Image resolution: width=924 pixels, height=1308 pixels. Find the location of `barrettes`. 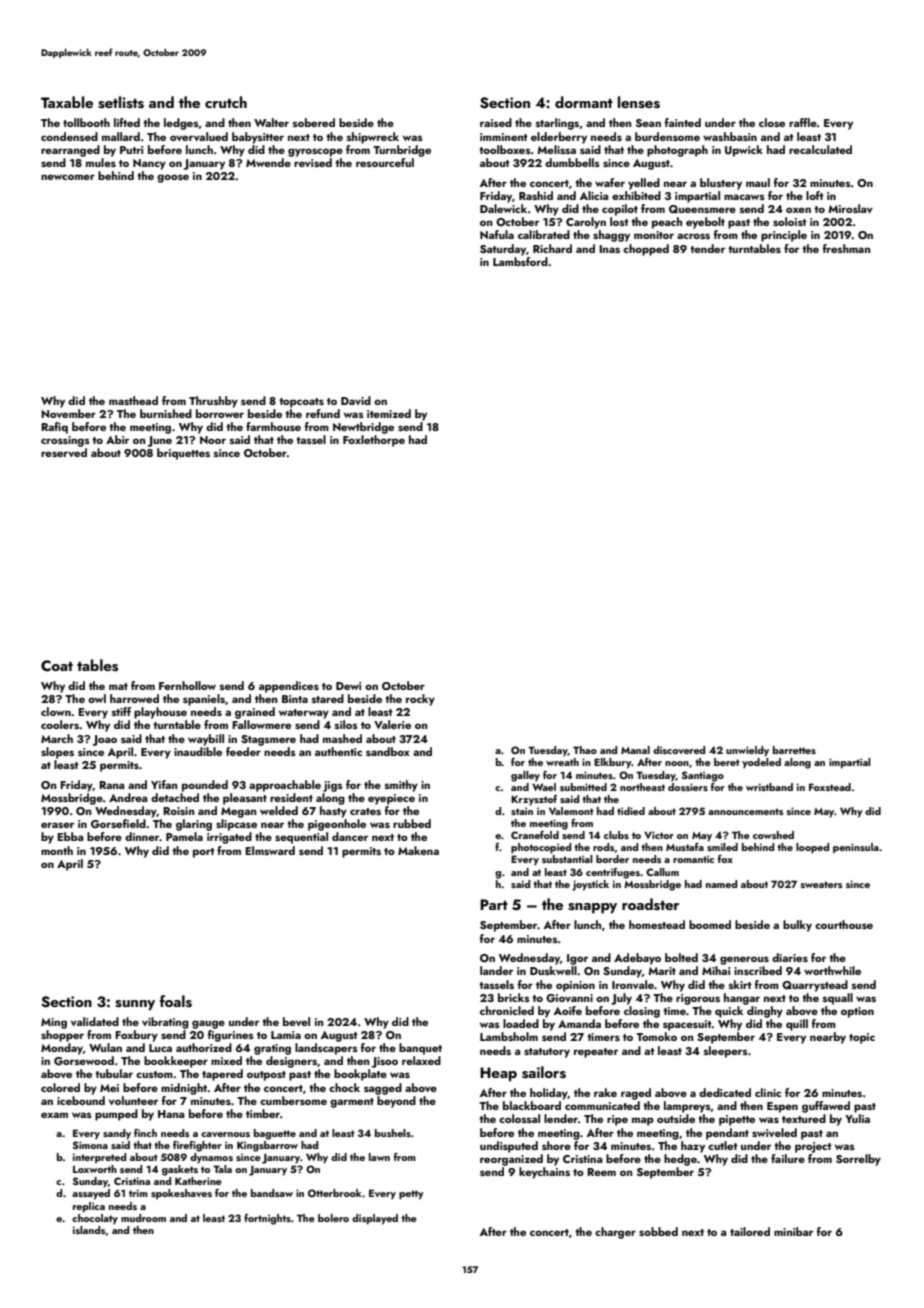

barrettes is located at coordinates (794, 750).
